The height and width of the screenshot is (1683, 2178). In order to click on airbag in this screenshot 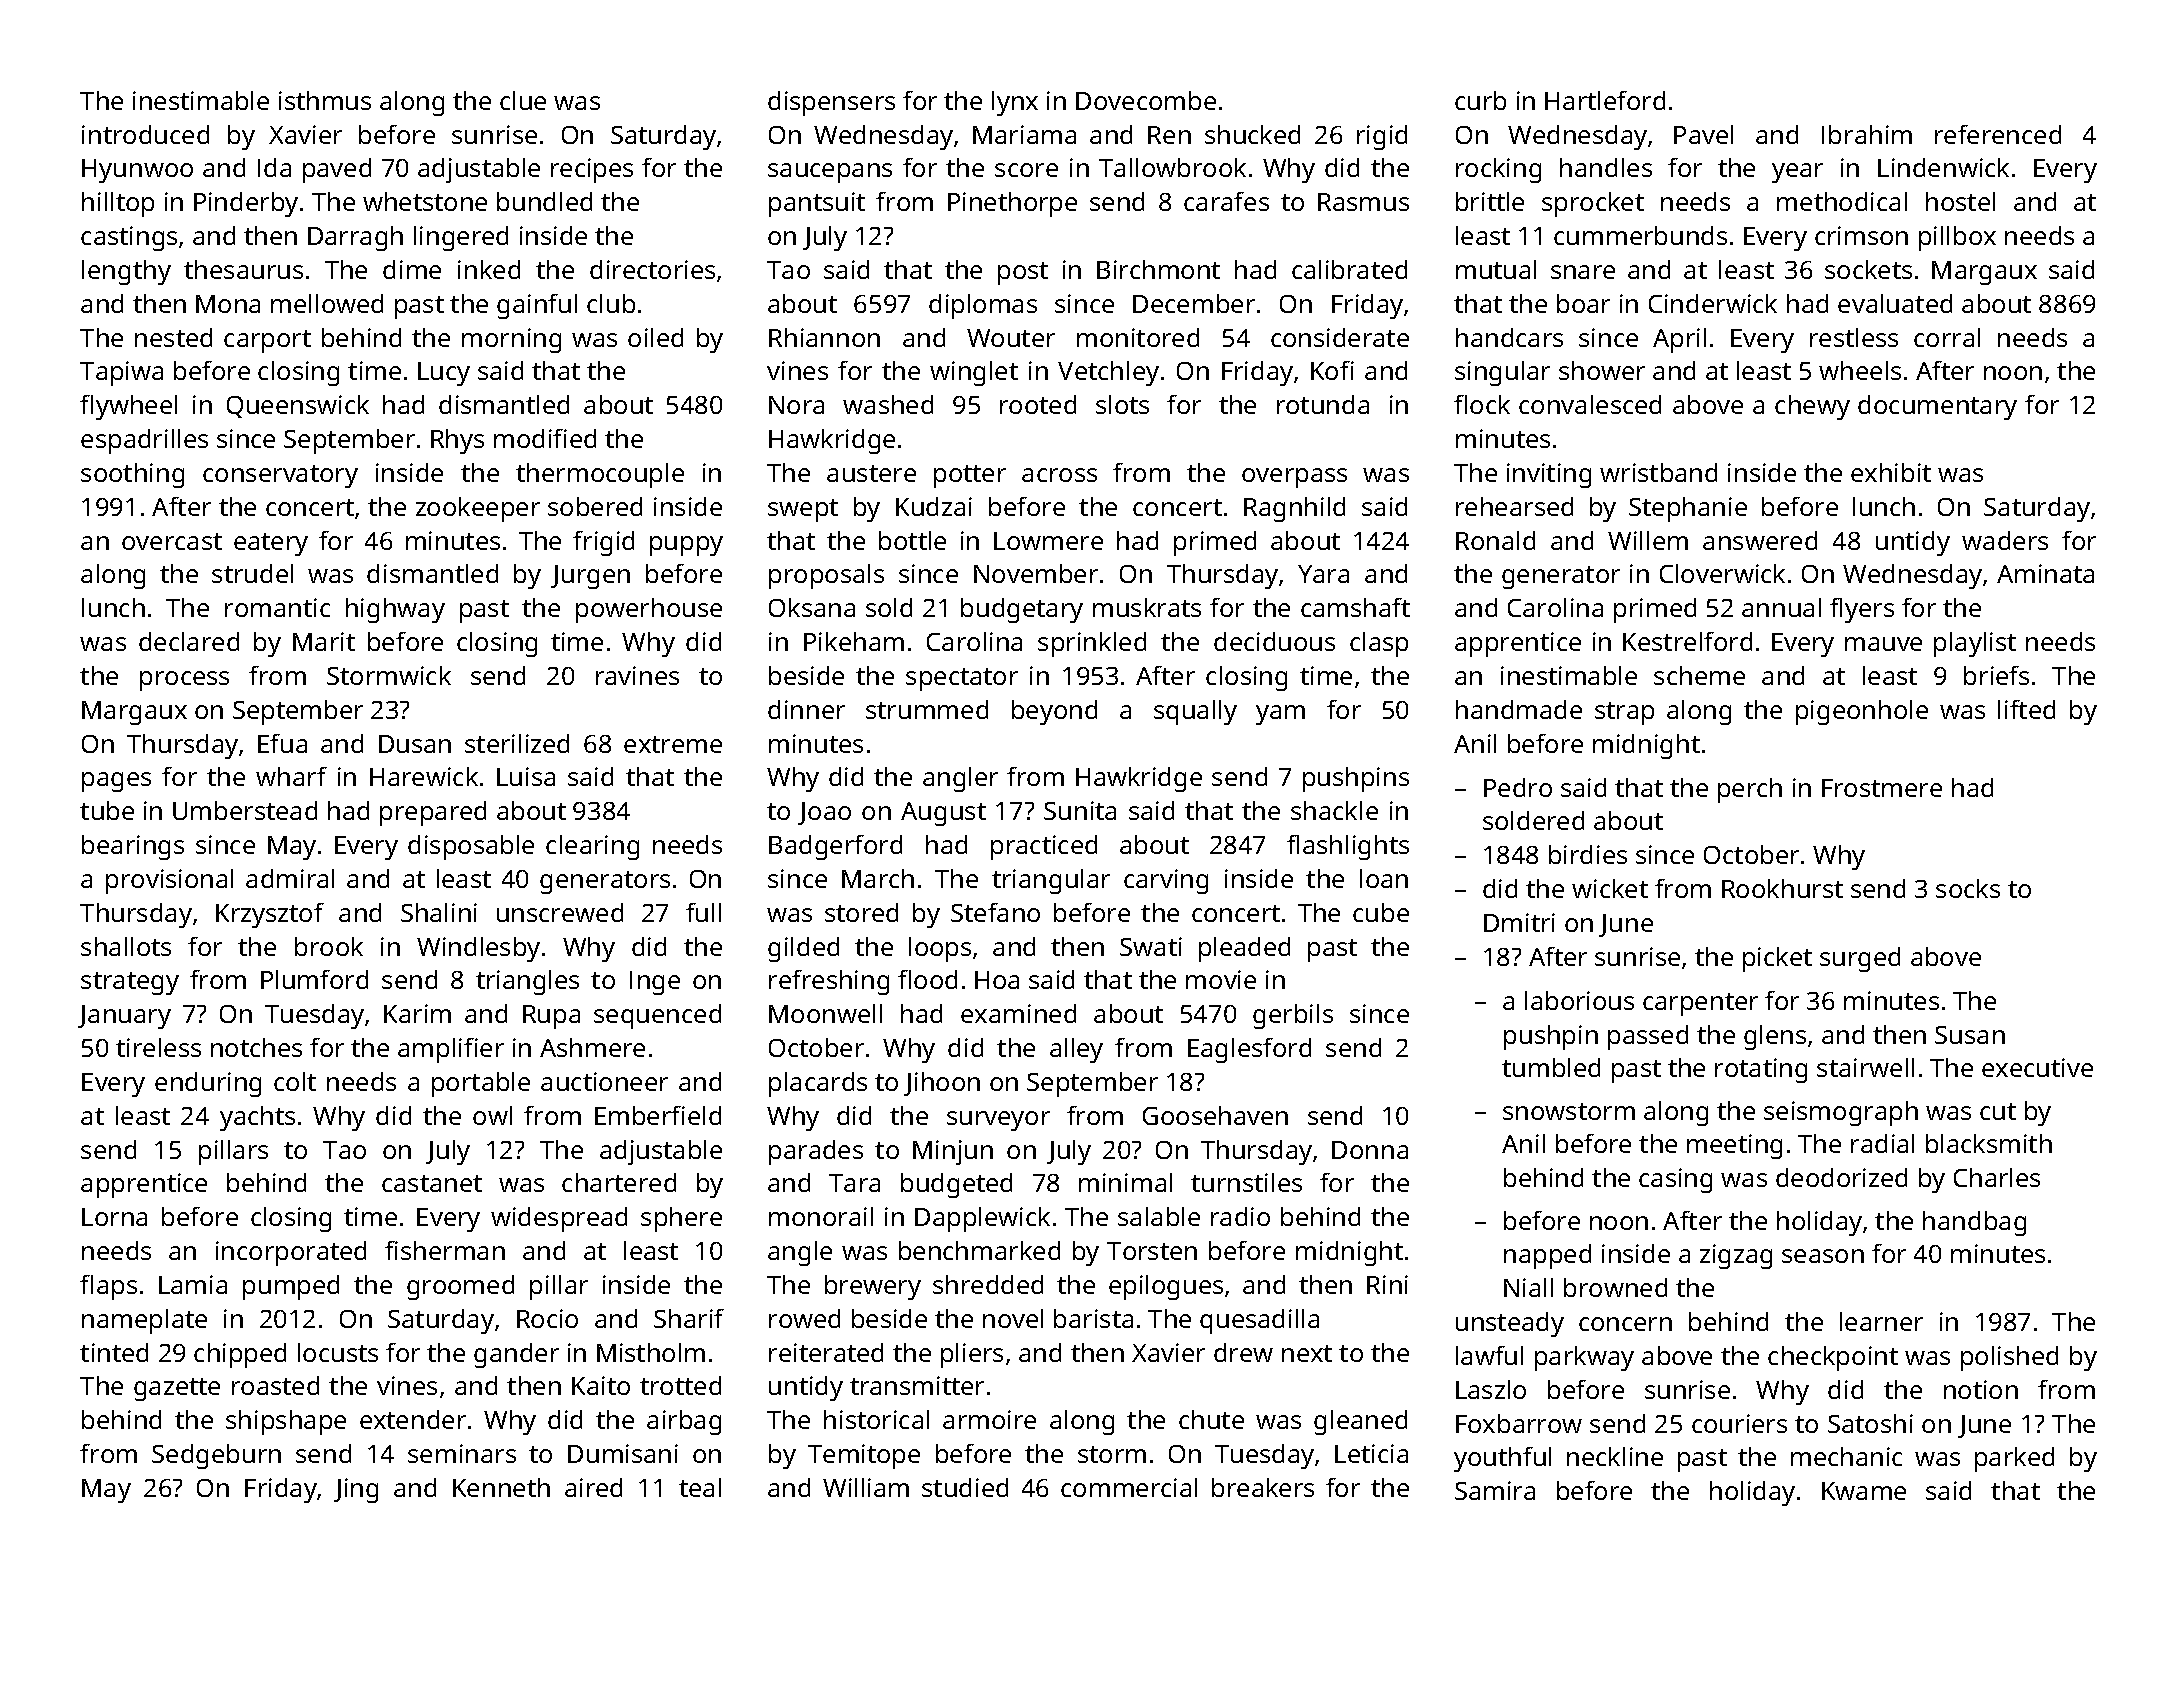, I will do `click(684, 1422)`.
